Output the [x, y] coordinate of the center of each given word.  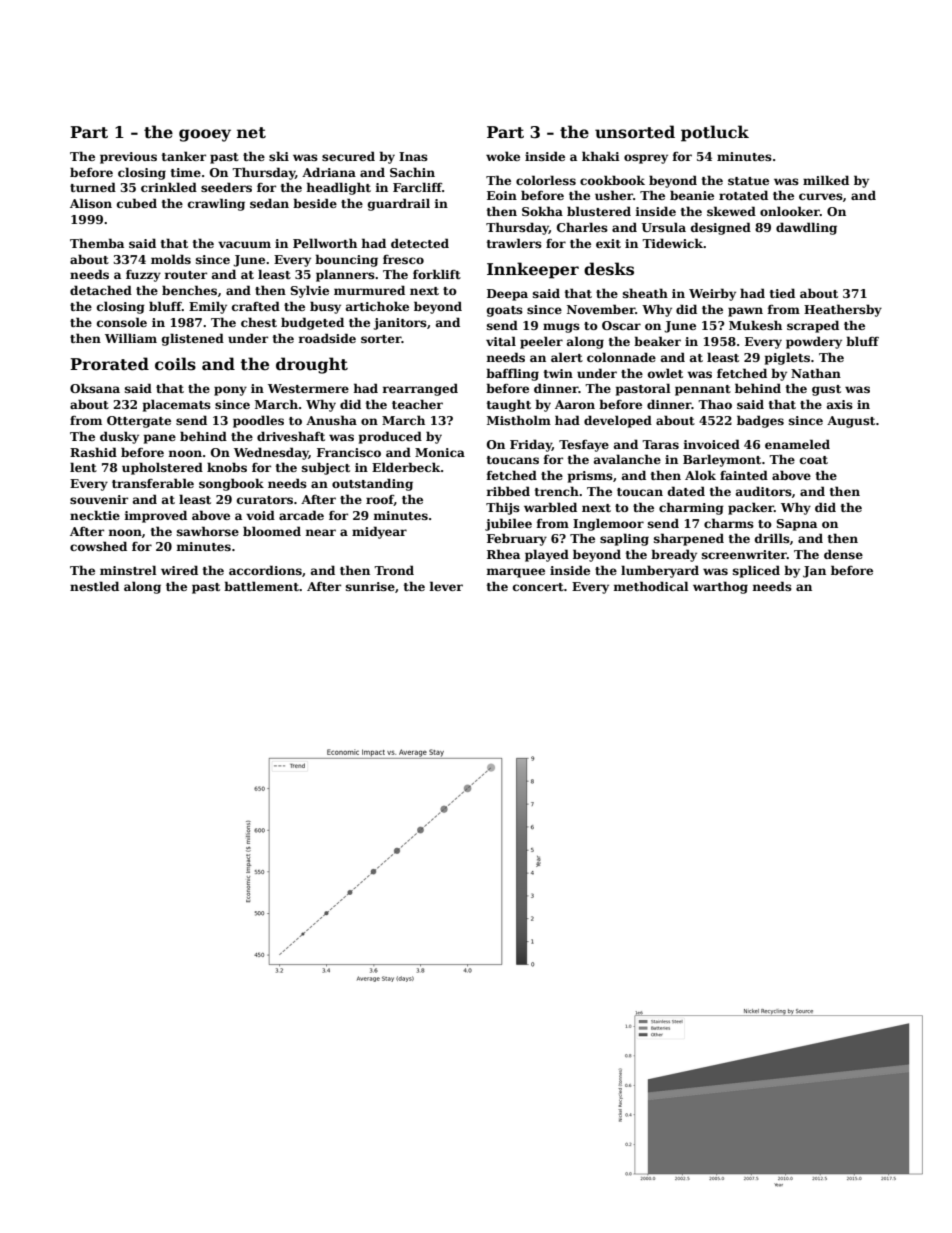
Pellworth [325, 243]
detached [101, 290]
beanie [692, 195]
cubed [137, 203]
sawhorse [208, 531]
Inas [413, 156]
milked [826, 180]
